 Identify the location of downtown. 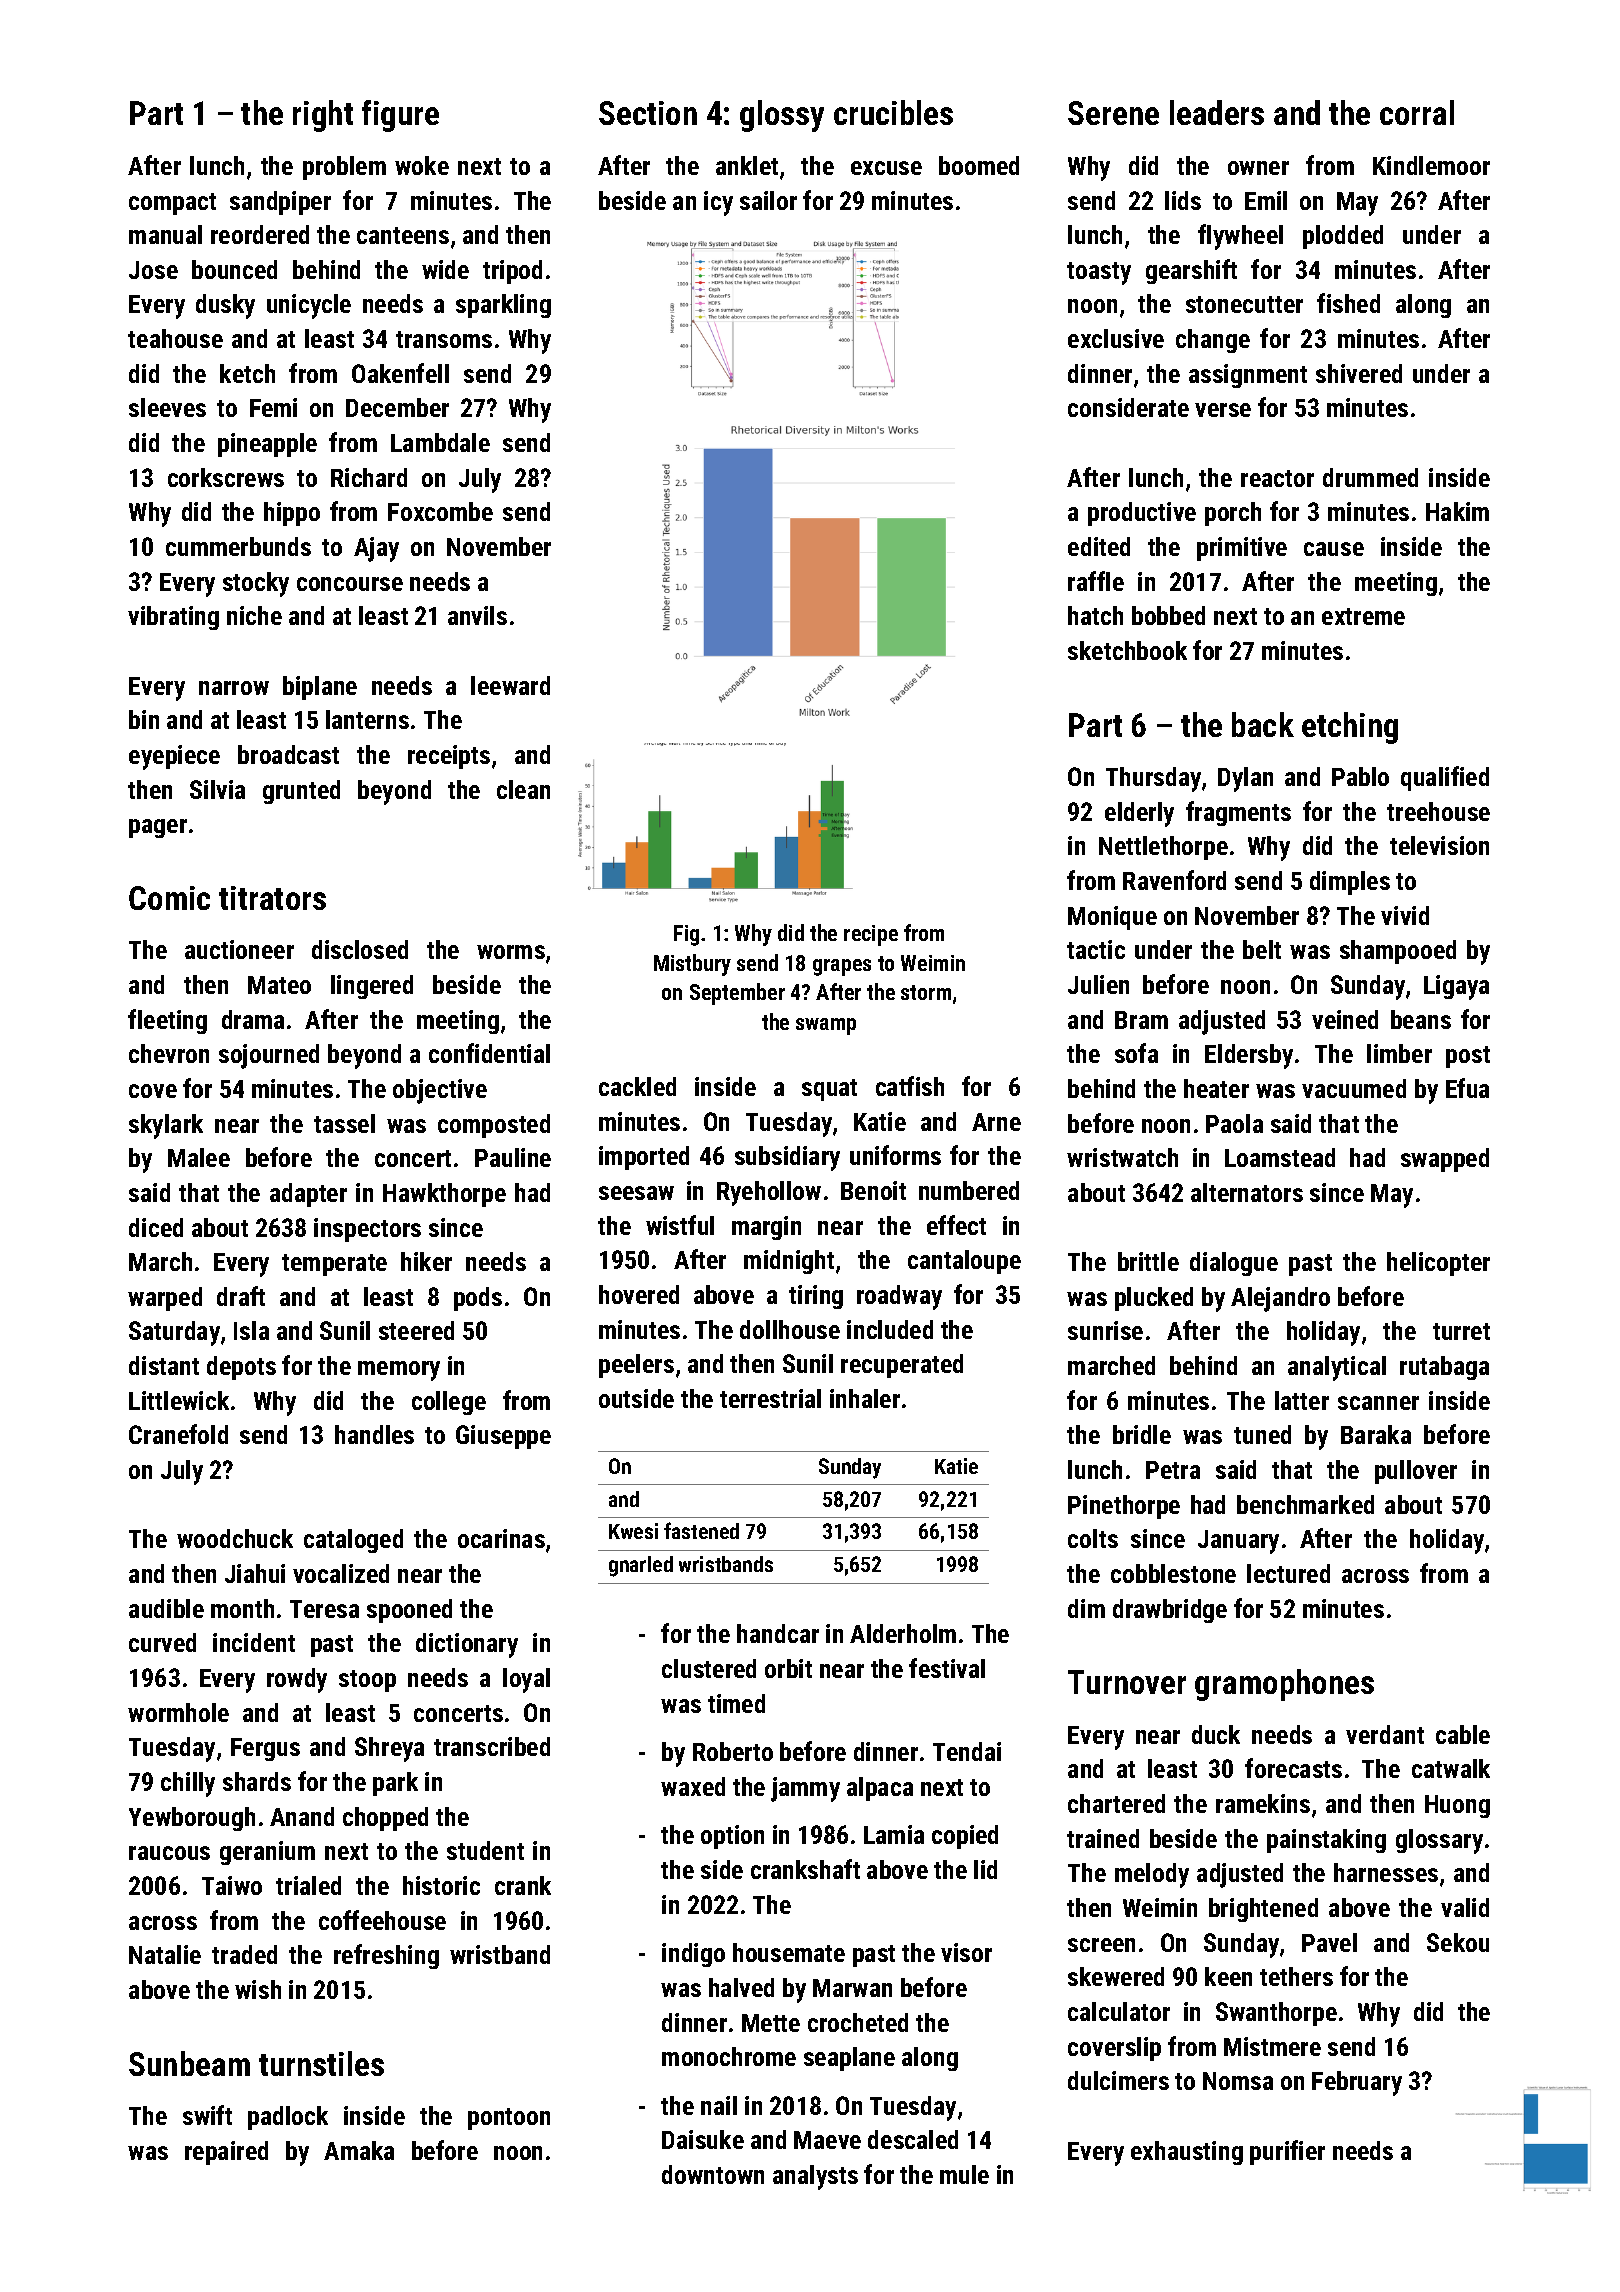
(713, 2174).
